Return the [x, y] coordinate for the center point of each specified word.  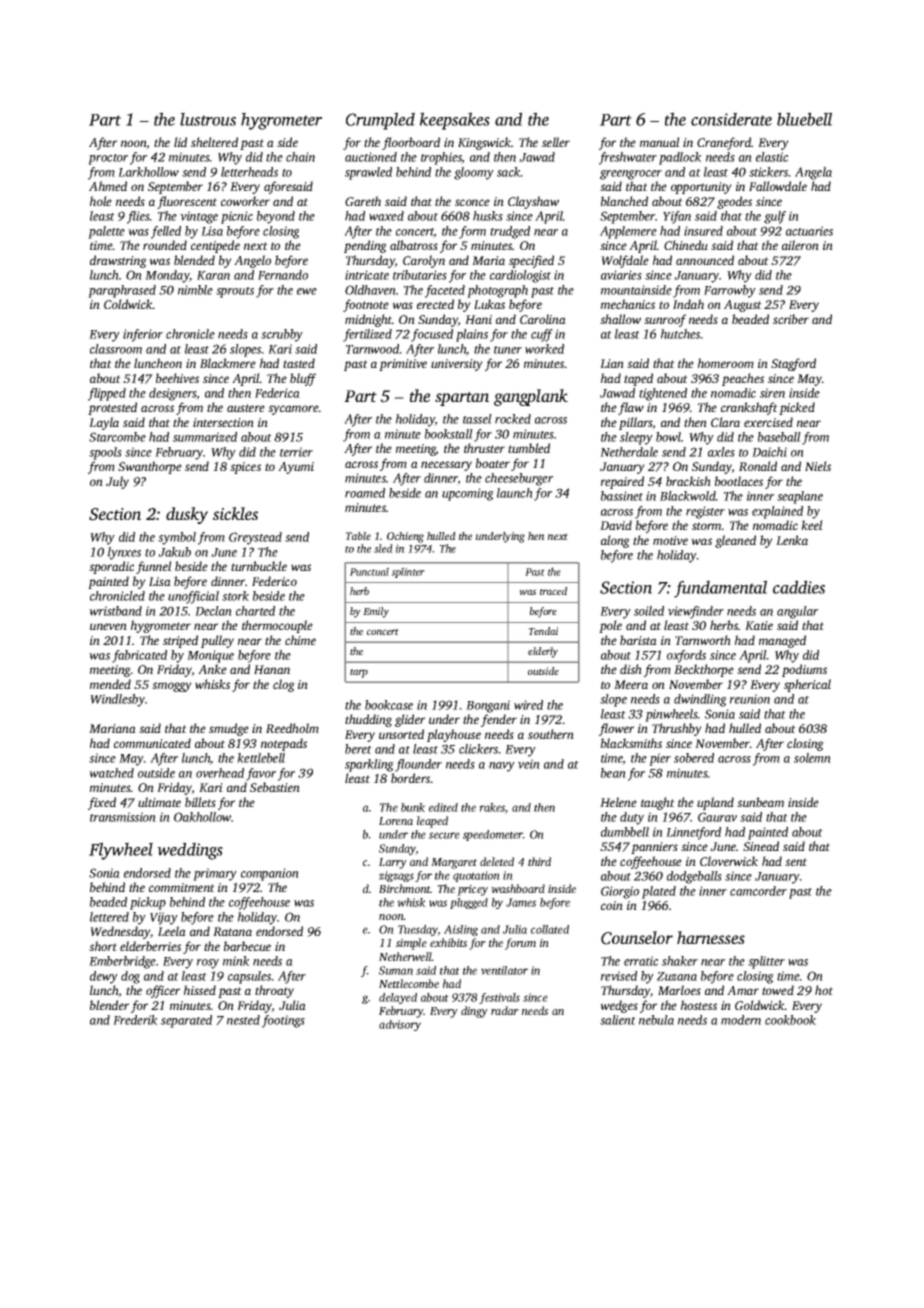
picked [797, 408]
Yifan [677, 217]
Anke [212, 669]
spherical [807, 685]
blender [109, 1005]
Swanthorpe [150, 467]
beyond [276, 217]
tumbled [529, 448]
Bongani [488, 706]
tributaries [420, 275]
